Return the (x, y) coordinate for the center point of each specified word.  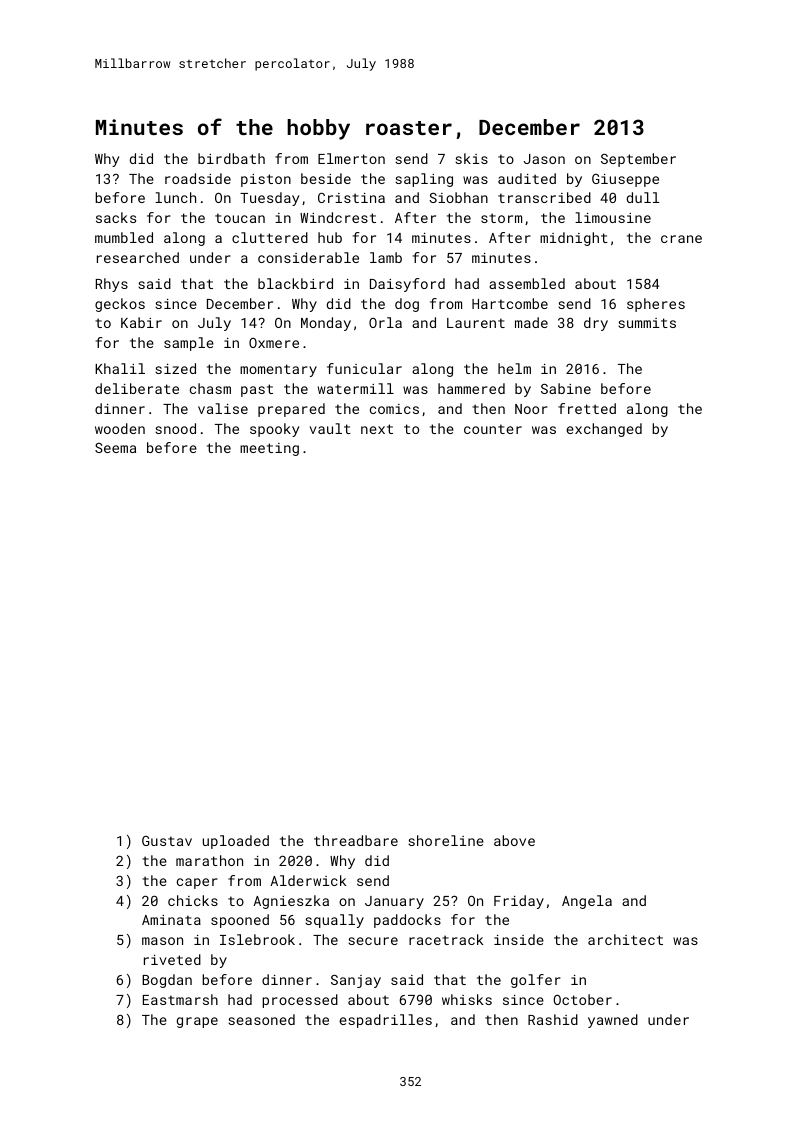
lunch (175, 197)
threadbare (356, 840)
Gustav (167, 841)
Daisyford (407, 285)
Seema (115, 448)
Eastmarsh (180, 999)
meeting (269, 449)
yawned (613, 1021)
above (514, 840)
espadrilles (385, 1021)
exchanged (604, 430)
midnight (574, 239)
